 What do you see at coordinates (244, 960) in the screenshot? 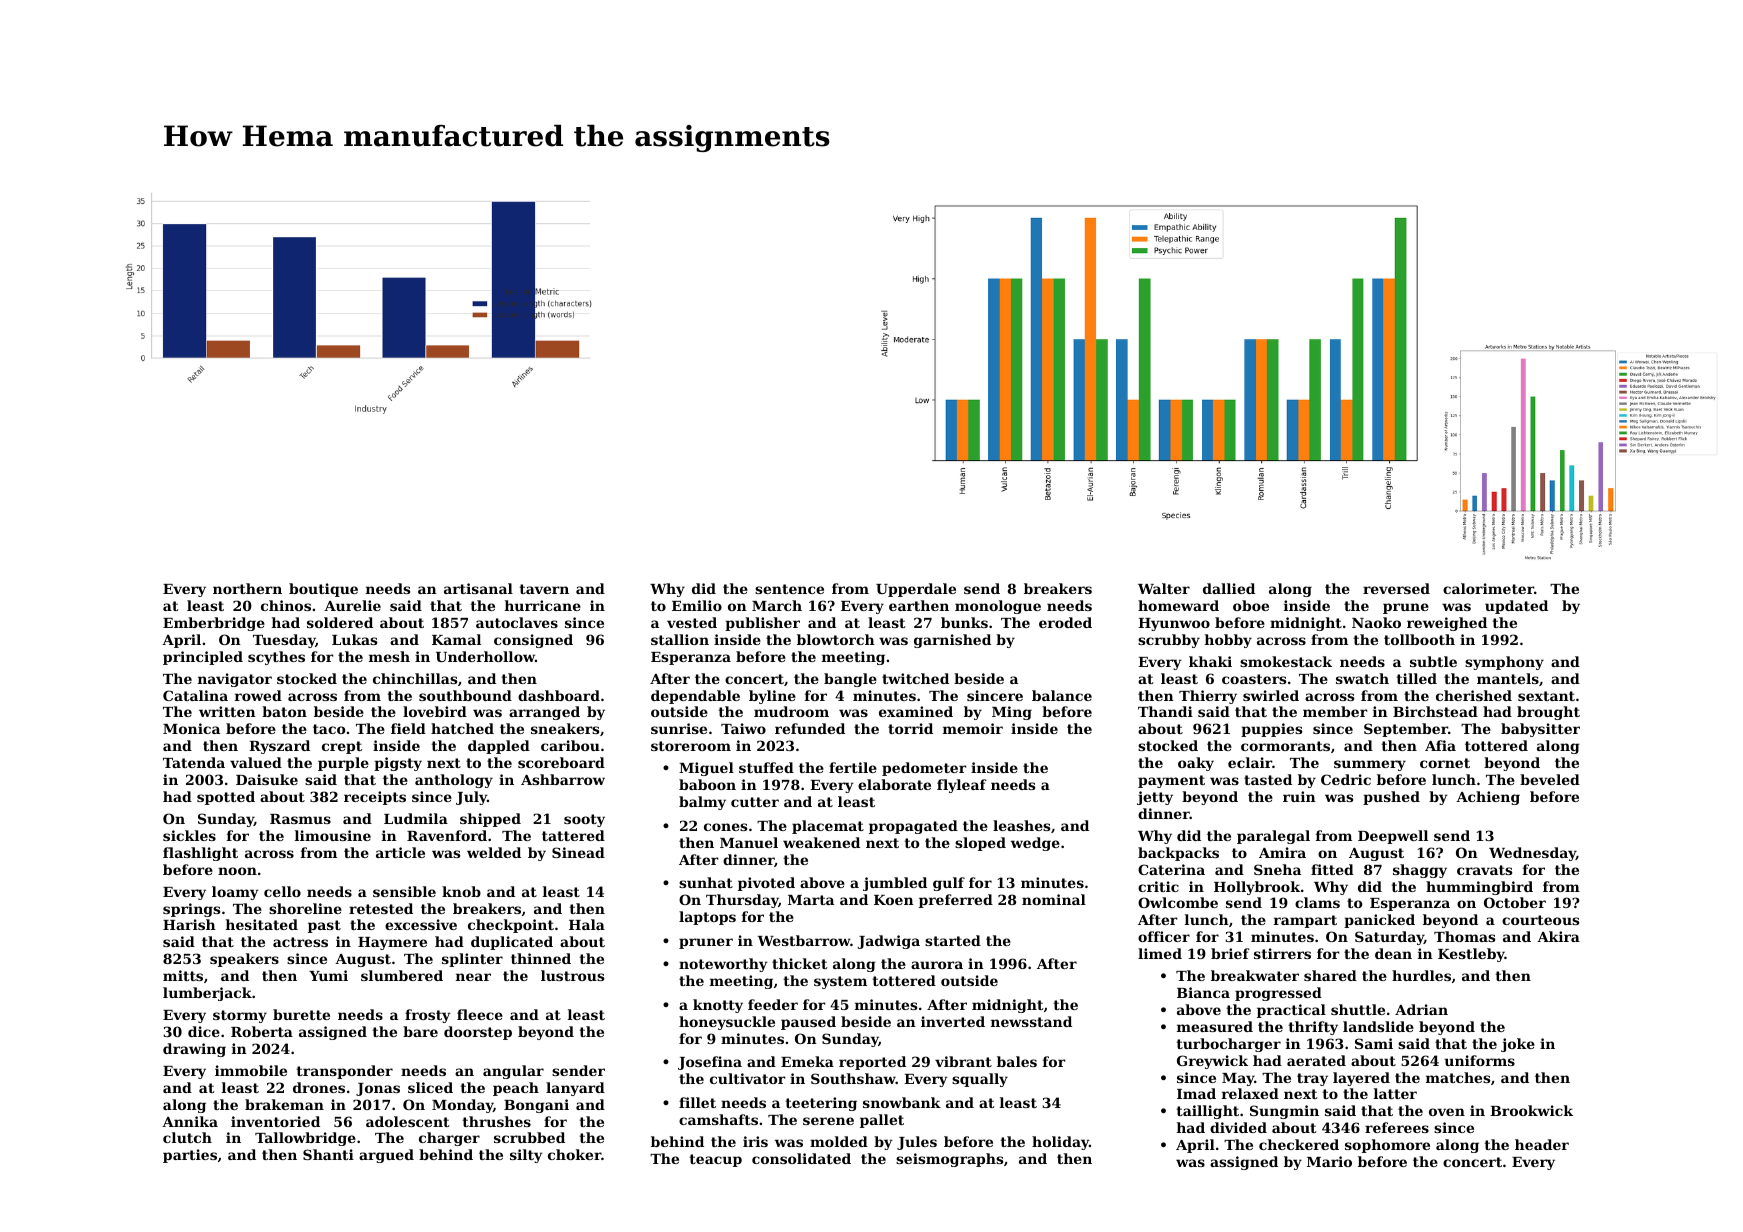
I see `speakers` at bounding box center [244, 960].
